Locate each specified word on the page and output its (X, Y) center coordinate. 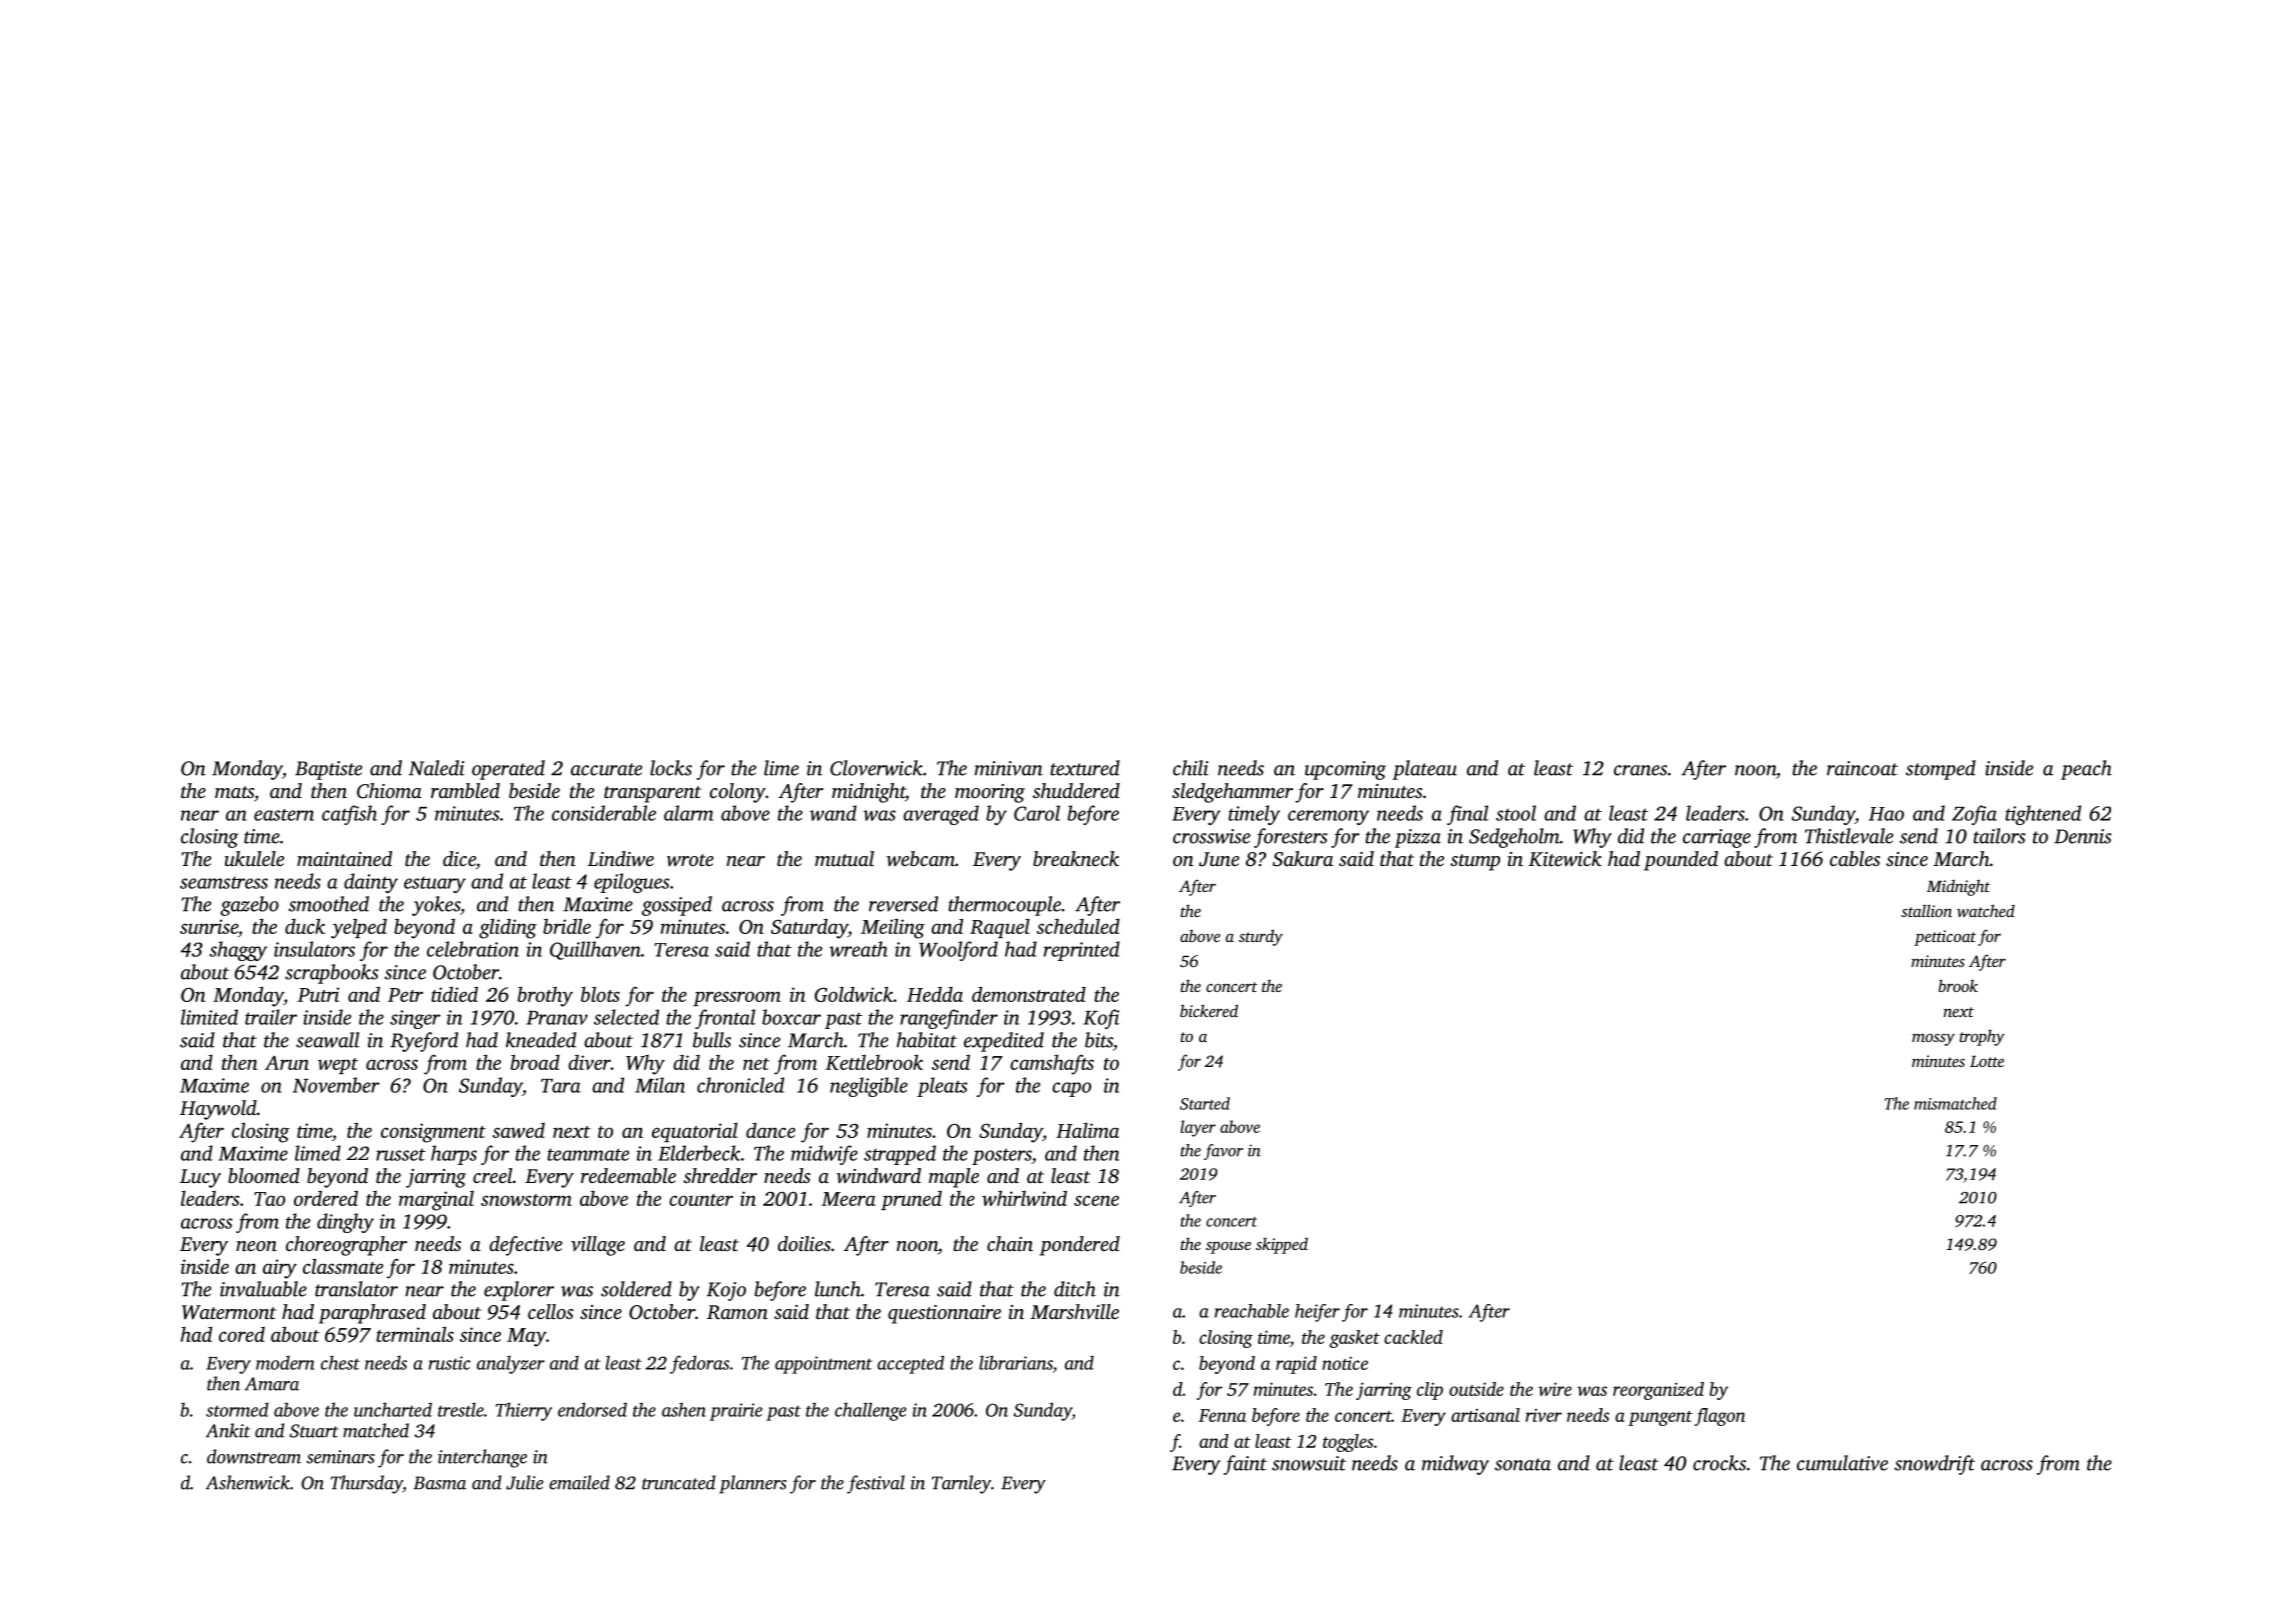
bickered (1209, 1010)
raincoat (1862, 768)
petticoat (1945, 938)
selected (626, 1017)
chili (1191, 768)
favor (1223, 1152)
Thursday (367, 1484)
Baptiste (328, 770)
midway (1455, 1465)
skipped (1282, 1245)
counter (701, 1200)
